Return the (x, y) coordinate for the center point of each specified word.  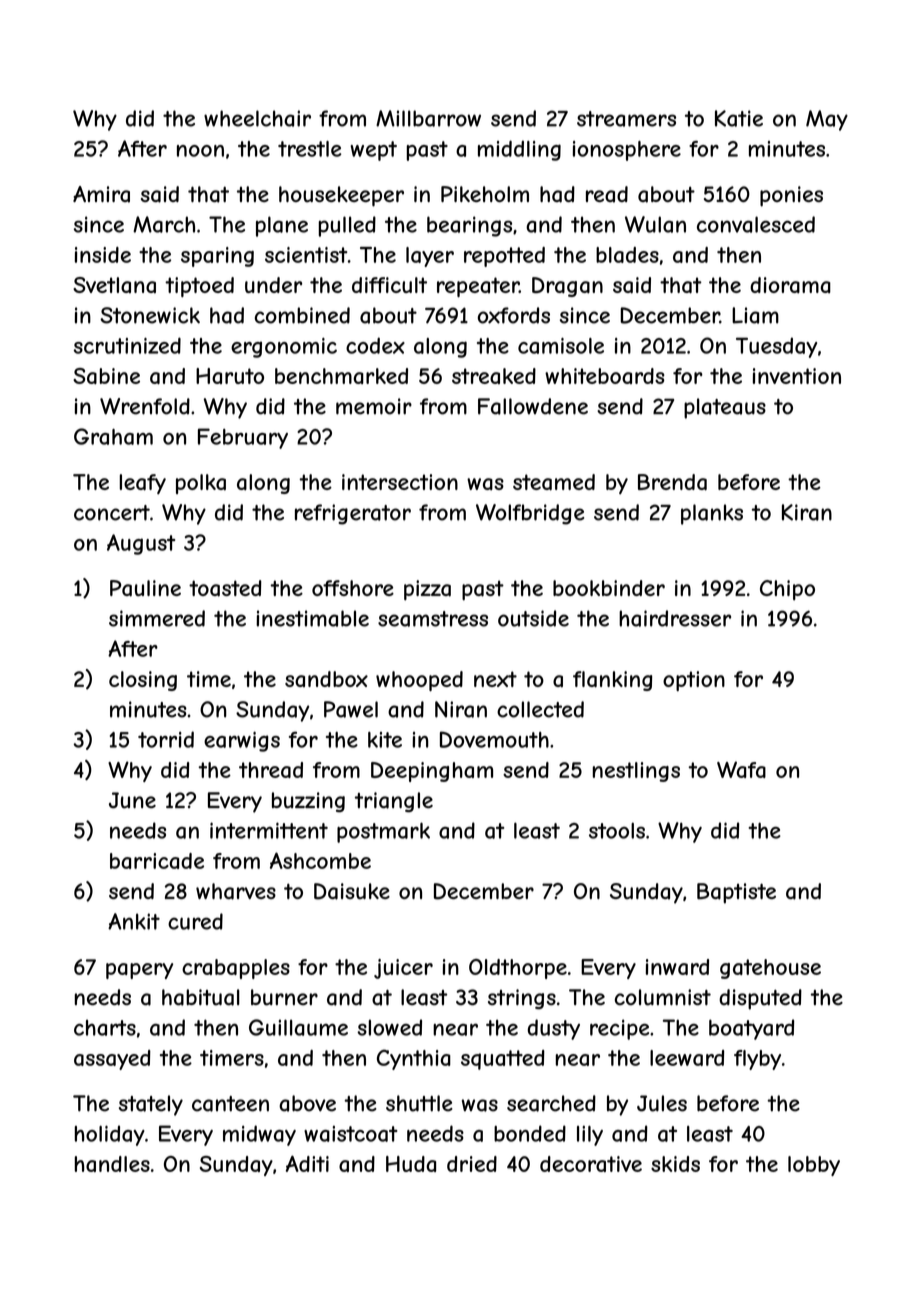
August (141, 544)
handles (112, 1164)
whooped (419, 681)
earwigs (242, 741)
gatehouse (770, 969)
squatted (503, 1060)
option (694, 681)
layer (430, 257)
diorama (790, 285)
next (495, 679)
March (164, 224)
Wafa (741, 769)
